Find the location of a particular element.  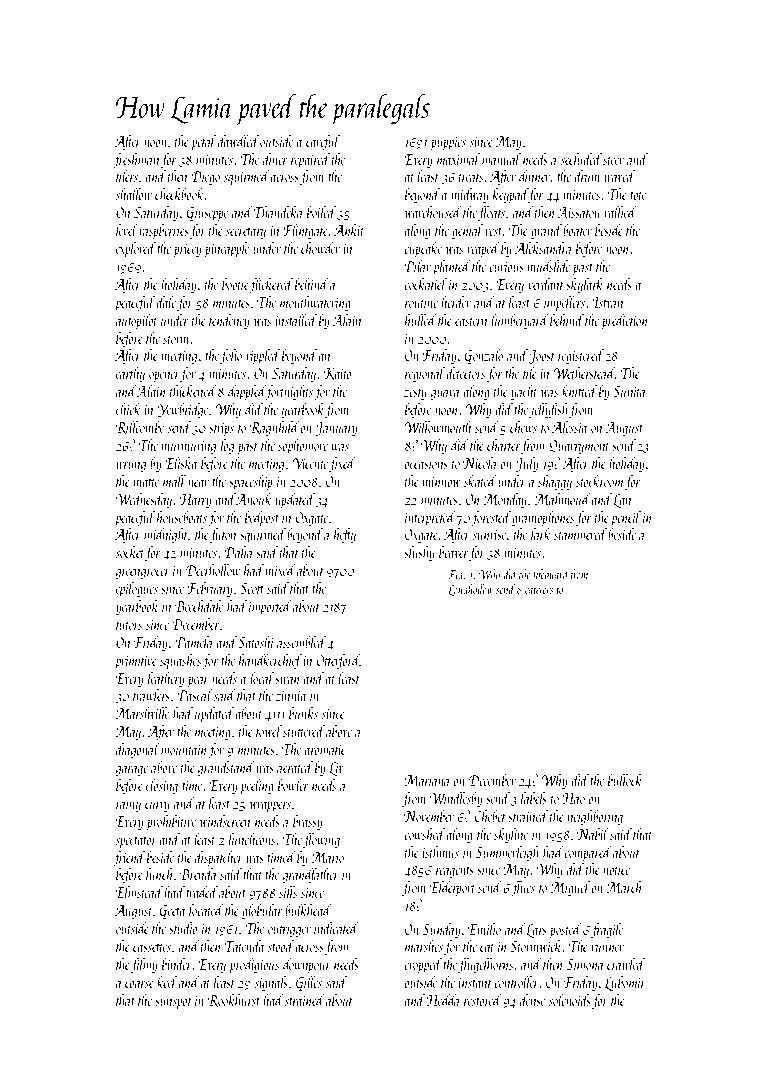

spaceship is located at coordinates (251, 482).
